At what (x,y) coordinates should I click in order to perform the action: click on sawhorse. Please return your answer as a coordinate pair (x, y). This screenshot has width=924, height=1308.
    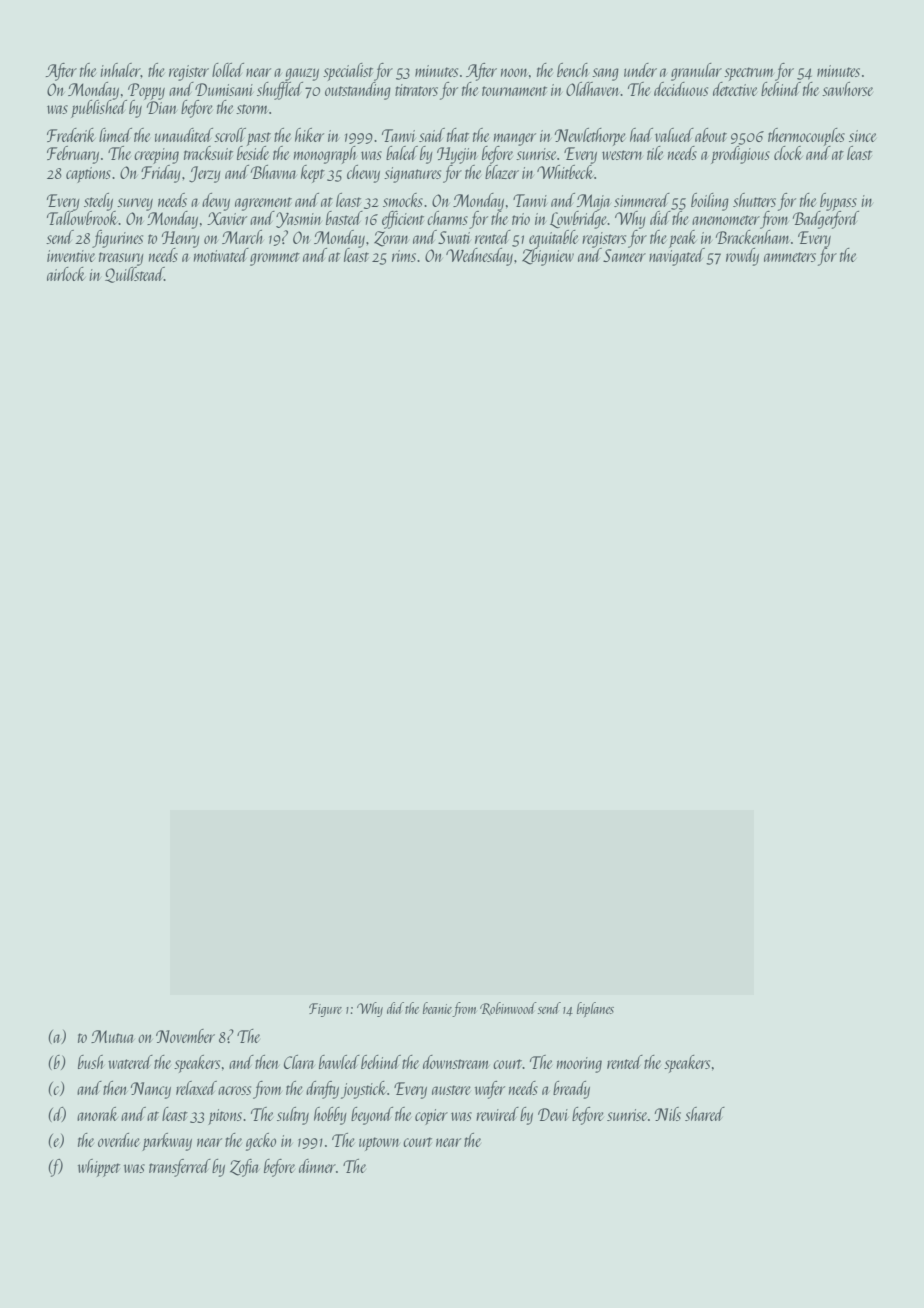
    Looking at the image, I should click on (847, 89).
